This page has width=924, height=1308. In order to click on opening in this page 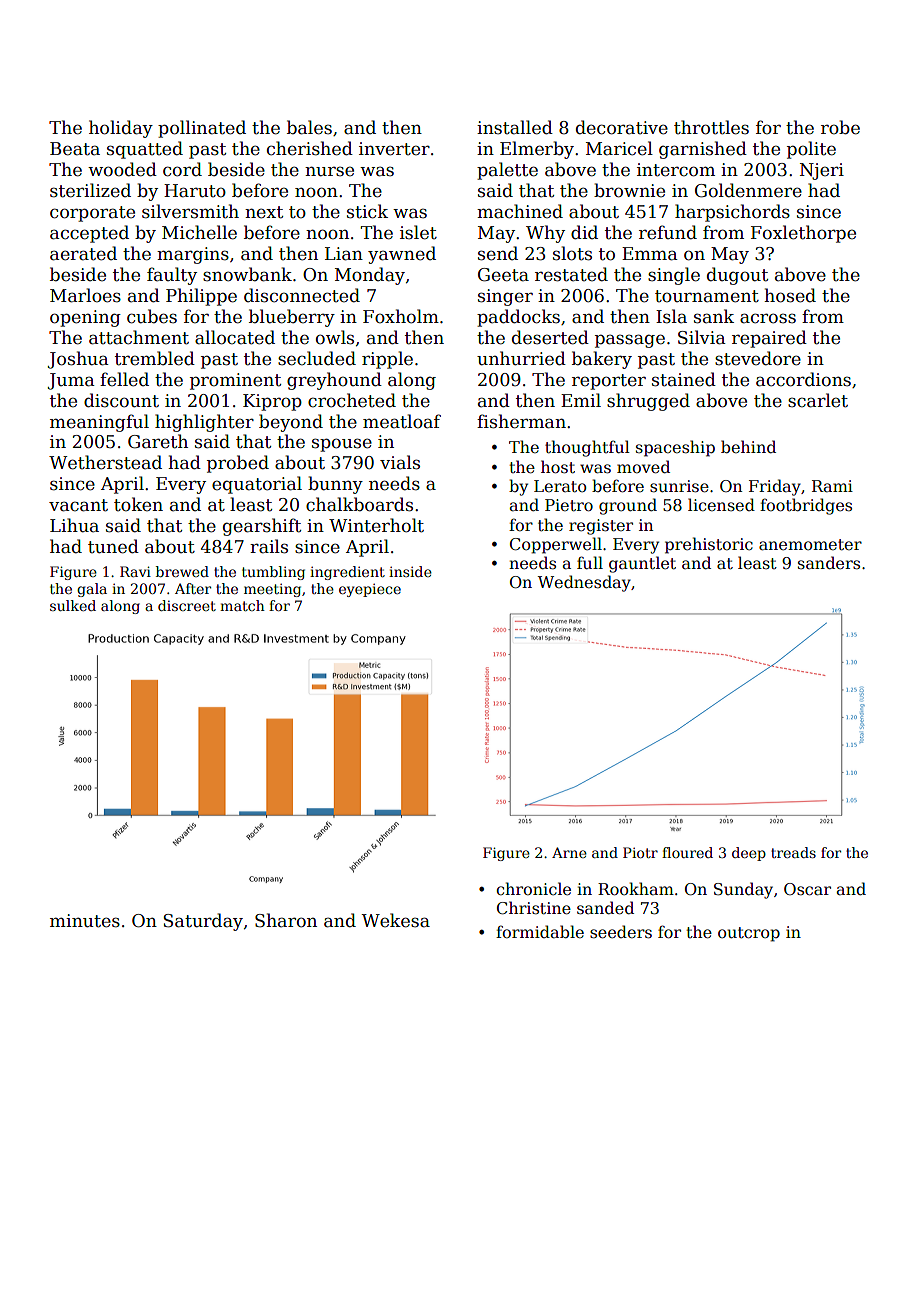, I will do `click(85, 318)`.
